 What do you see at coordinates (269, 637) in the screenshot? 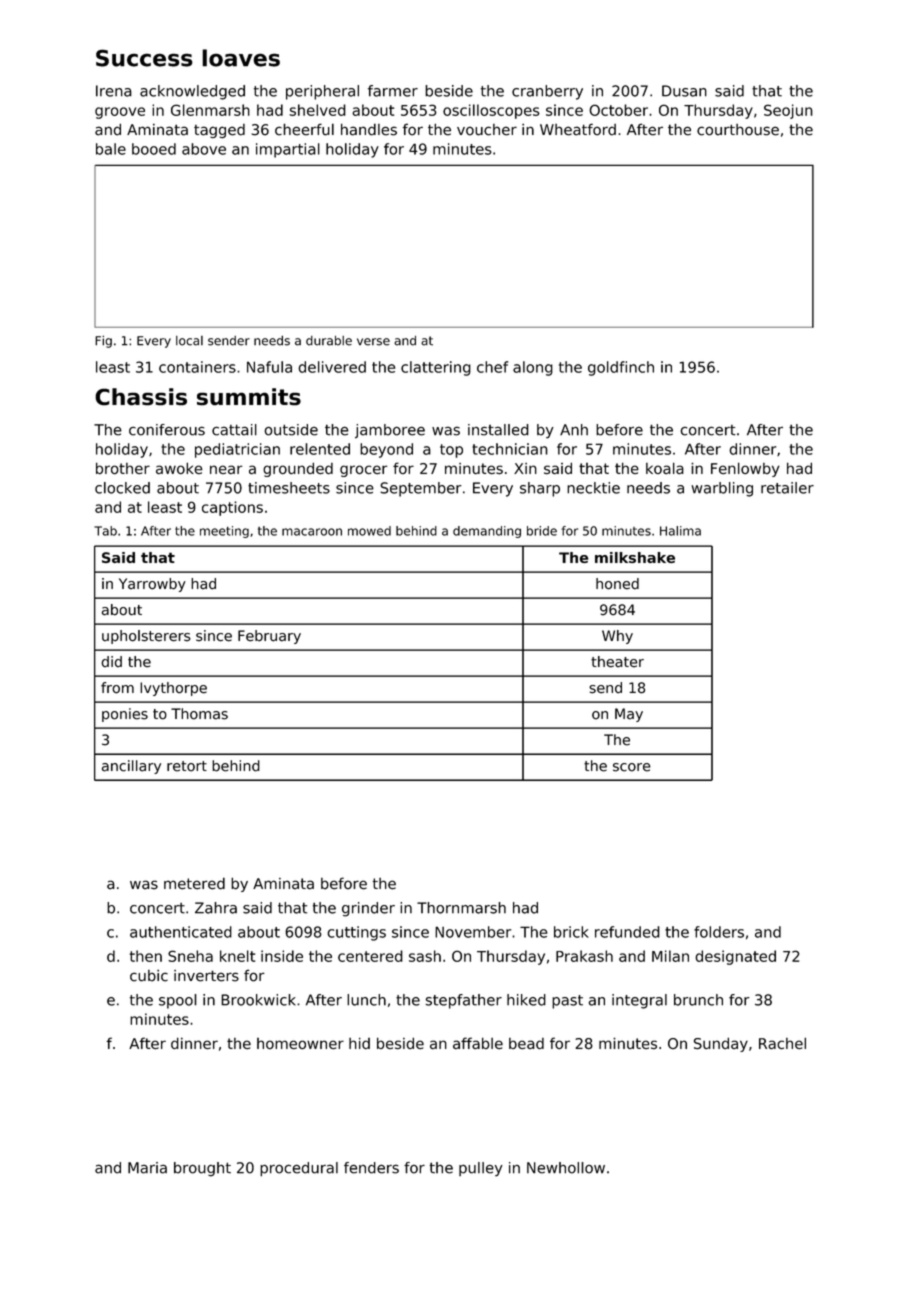
I see `February` at bounding box center [269, 637].
